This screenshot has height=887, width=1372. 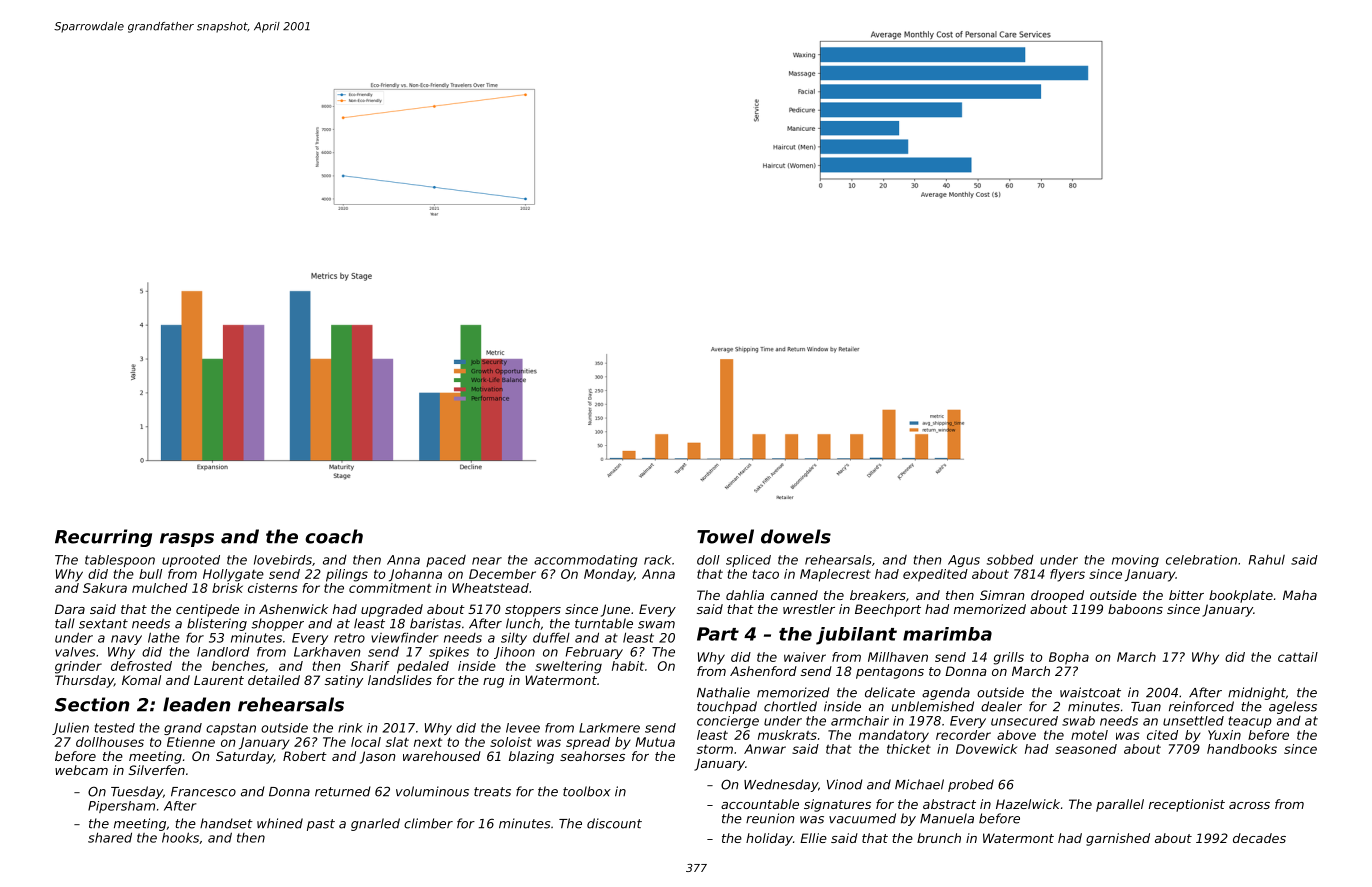 I want to click on pedaled, so click(x=423, y=667).
